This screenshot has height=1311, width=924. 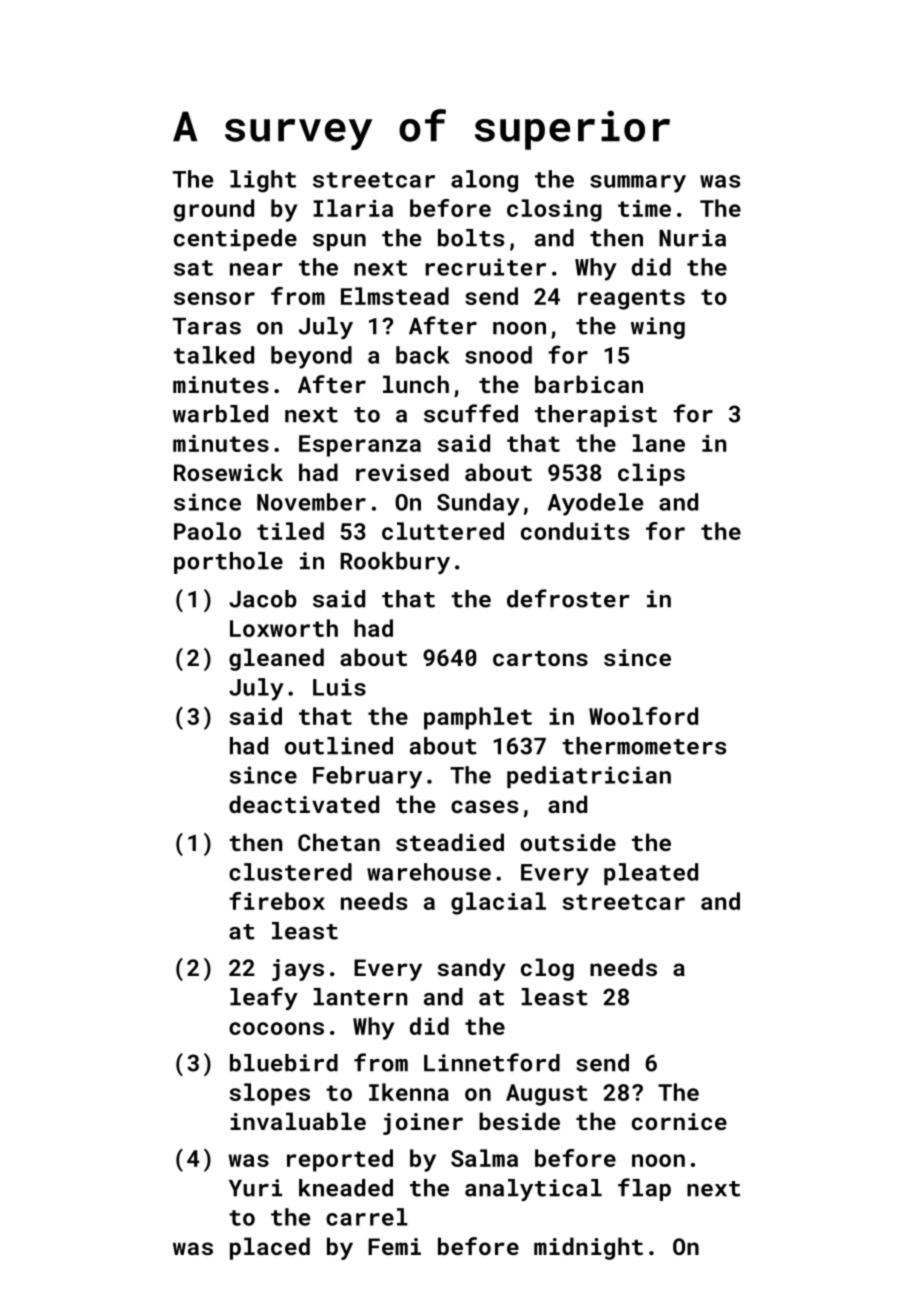 I want to click on invaluable, so click(x=298, y=1121).
